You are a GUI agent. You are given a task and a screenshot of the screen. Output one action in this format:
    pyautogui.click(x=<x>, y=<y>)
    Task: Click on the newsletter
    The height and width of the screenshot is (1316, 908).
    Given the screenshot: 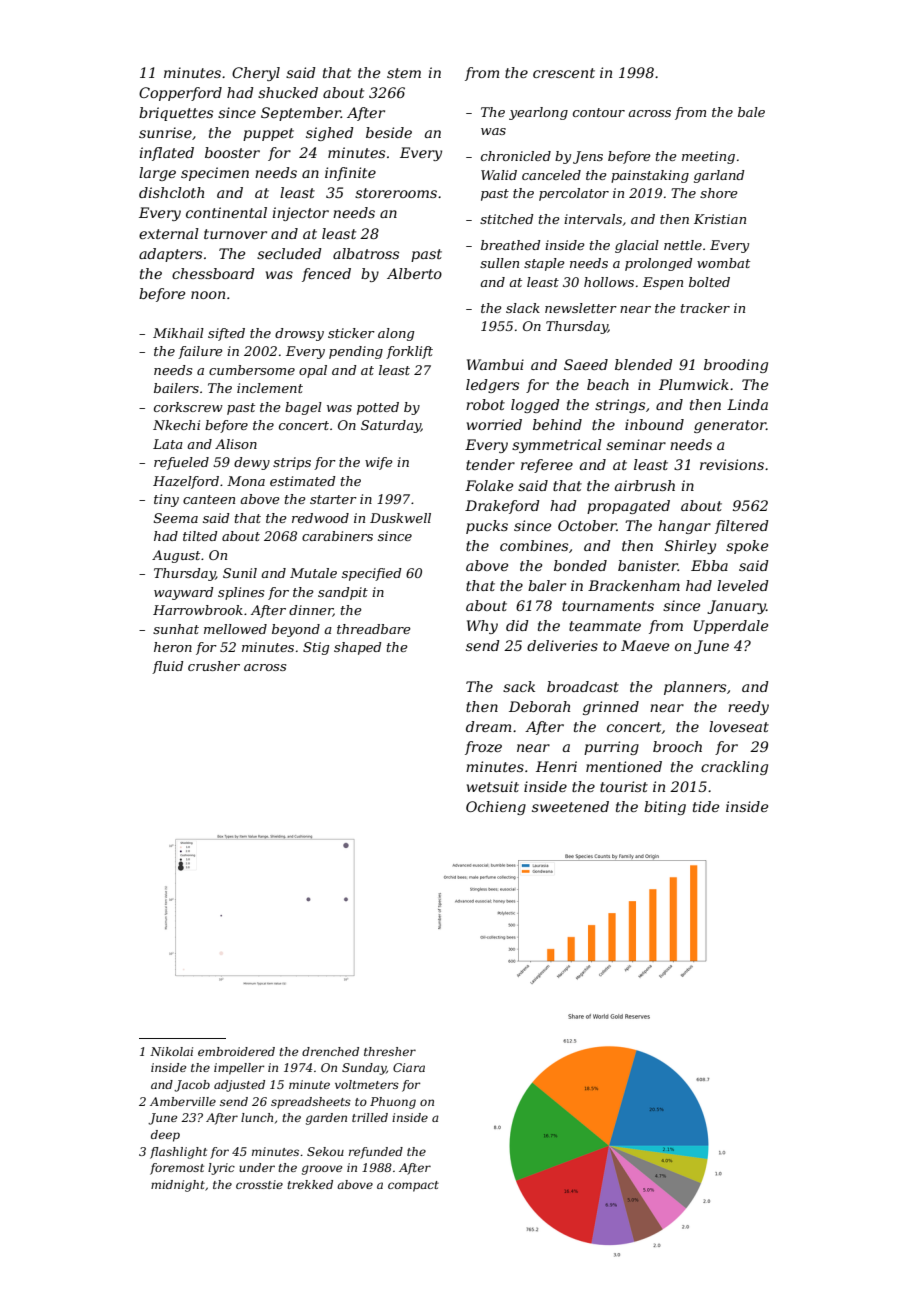 What is the action you would take?
    pyautogui.click(x=581, y=308)
